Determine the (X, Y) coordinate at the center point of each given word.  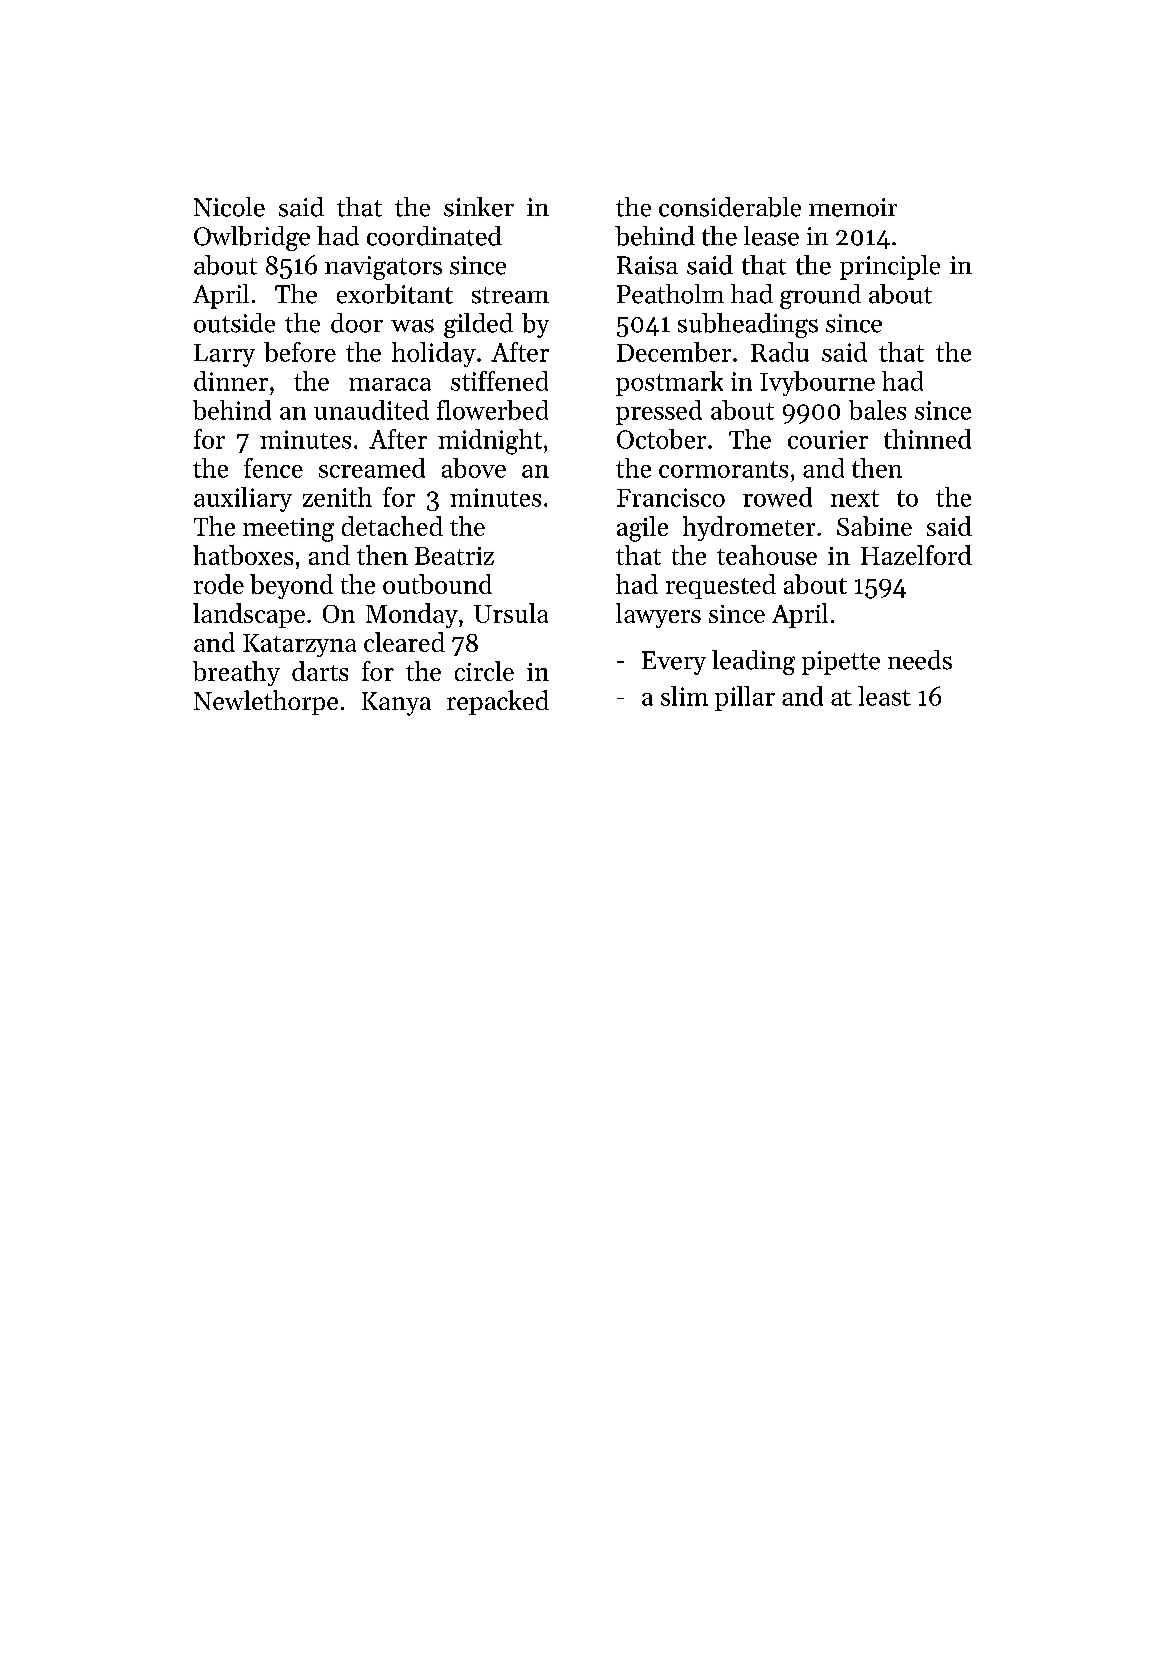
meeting (288, 530)
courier (828, 439)
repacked (498, 702)
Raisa (647, 265)
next (855, 498)
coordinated (434, 236)
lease (771, 236)
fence (273, 468)
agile (642, 529)
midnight (490, 442)
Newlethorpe (266, 702)
